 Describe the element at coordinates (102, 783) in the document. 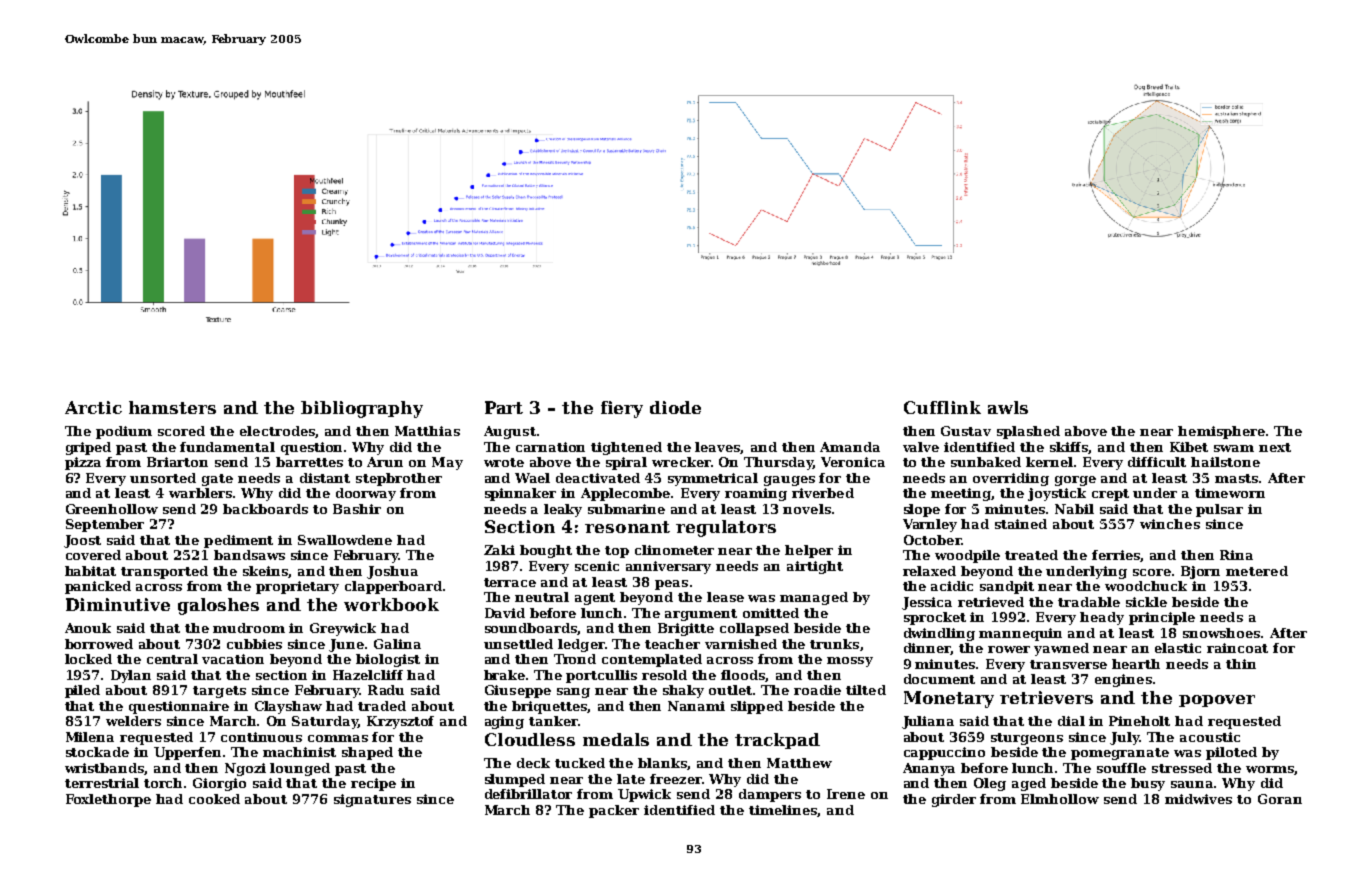

I see `terrestrial` at that location.
